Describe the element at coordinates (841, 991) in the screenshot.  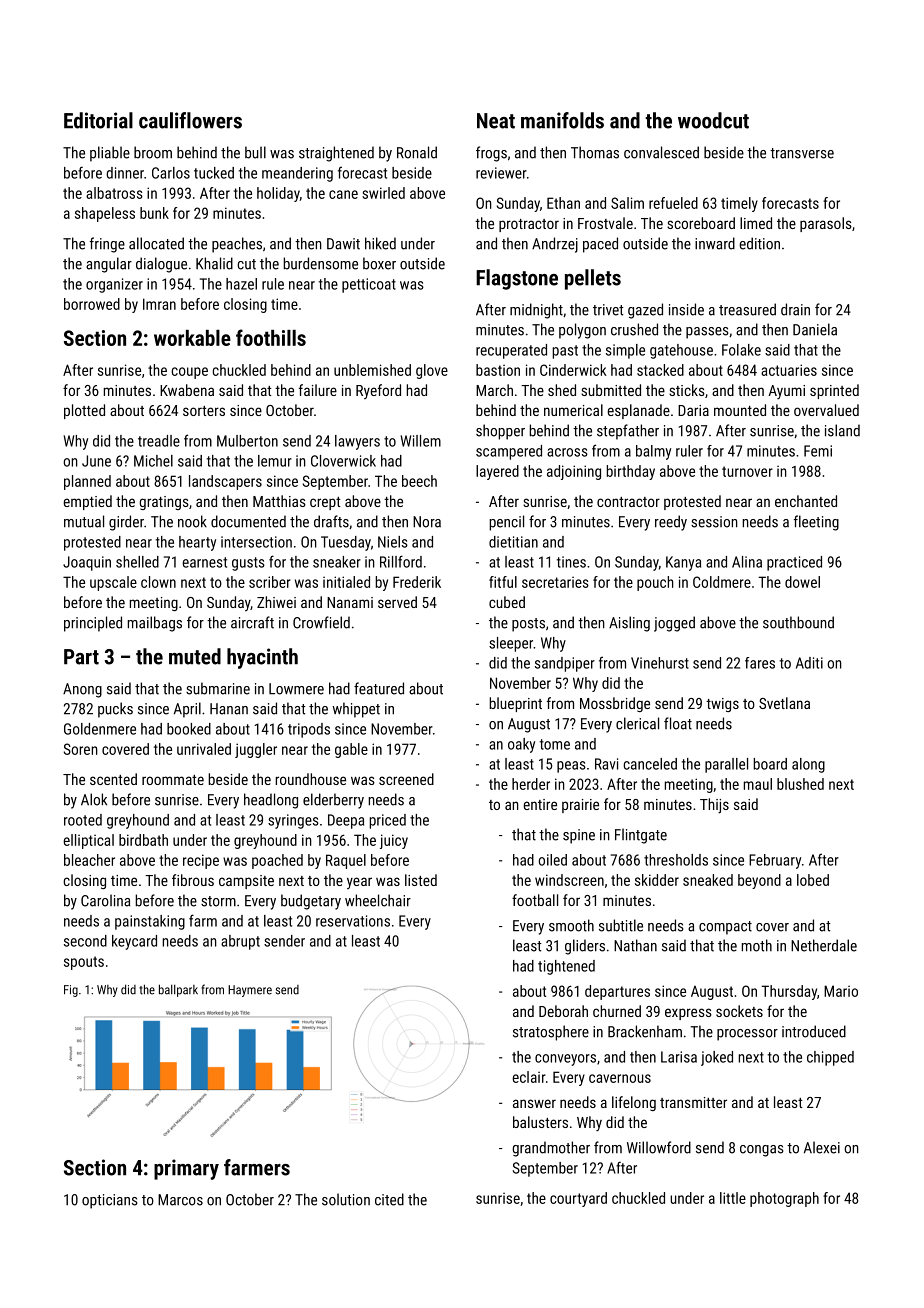
I see `Mario` at that location.
